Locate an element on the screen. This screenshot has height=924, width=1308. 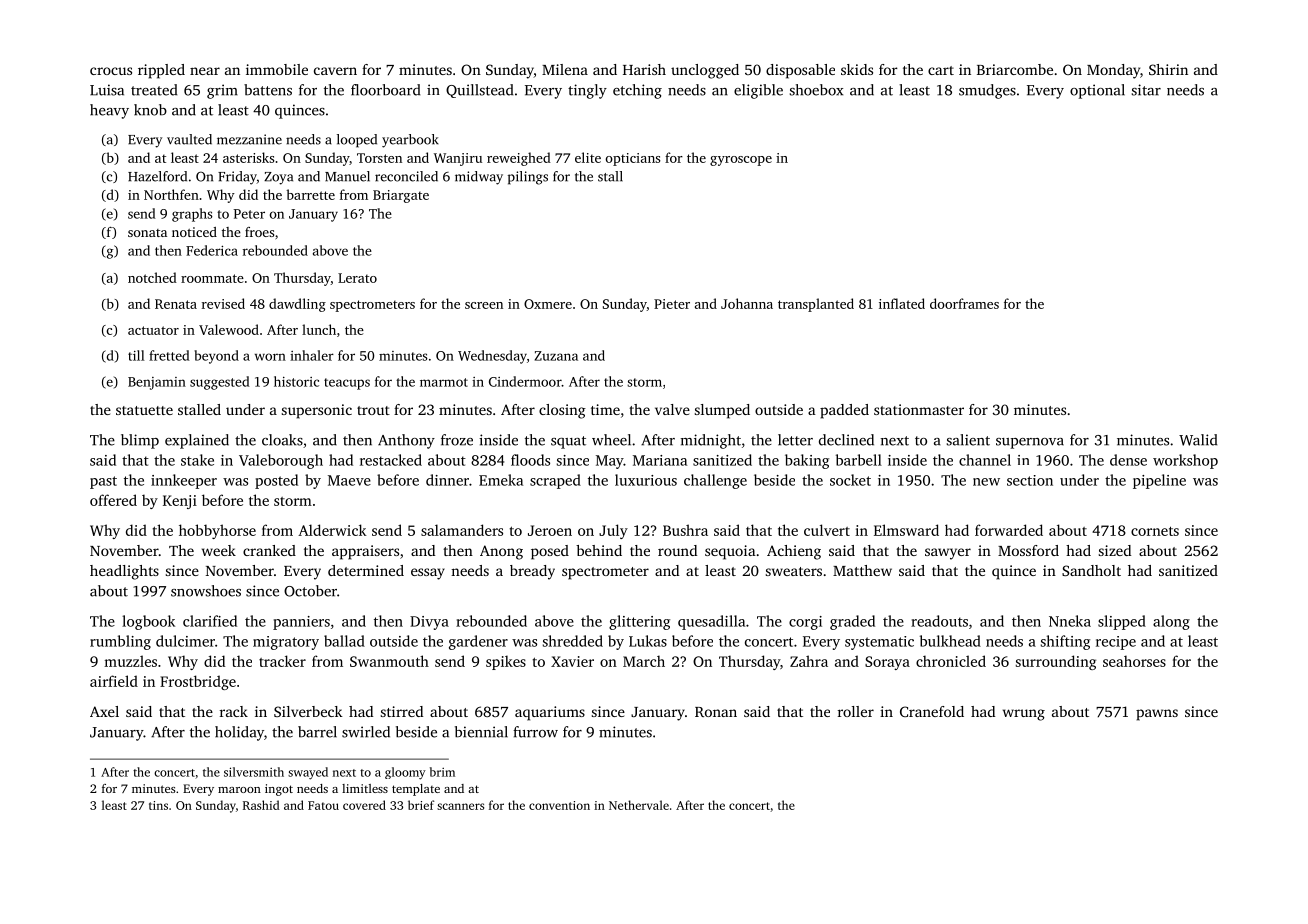
Emeka is located at coordinates (501, 480).
